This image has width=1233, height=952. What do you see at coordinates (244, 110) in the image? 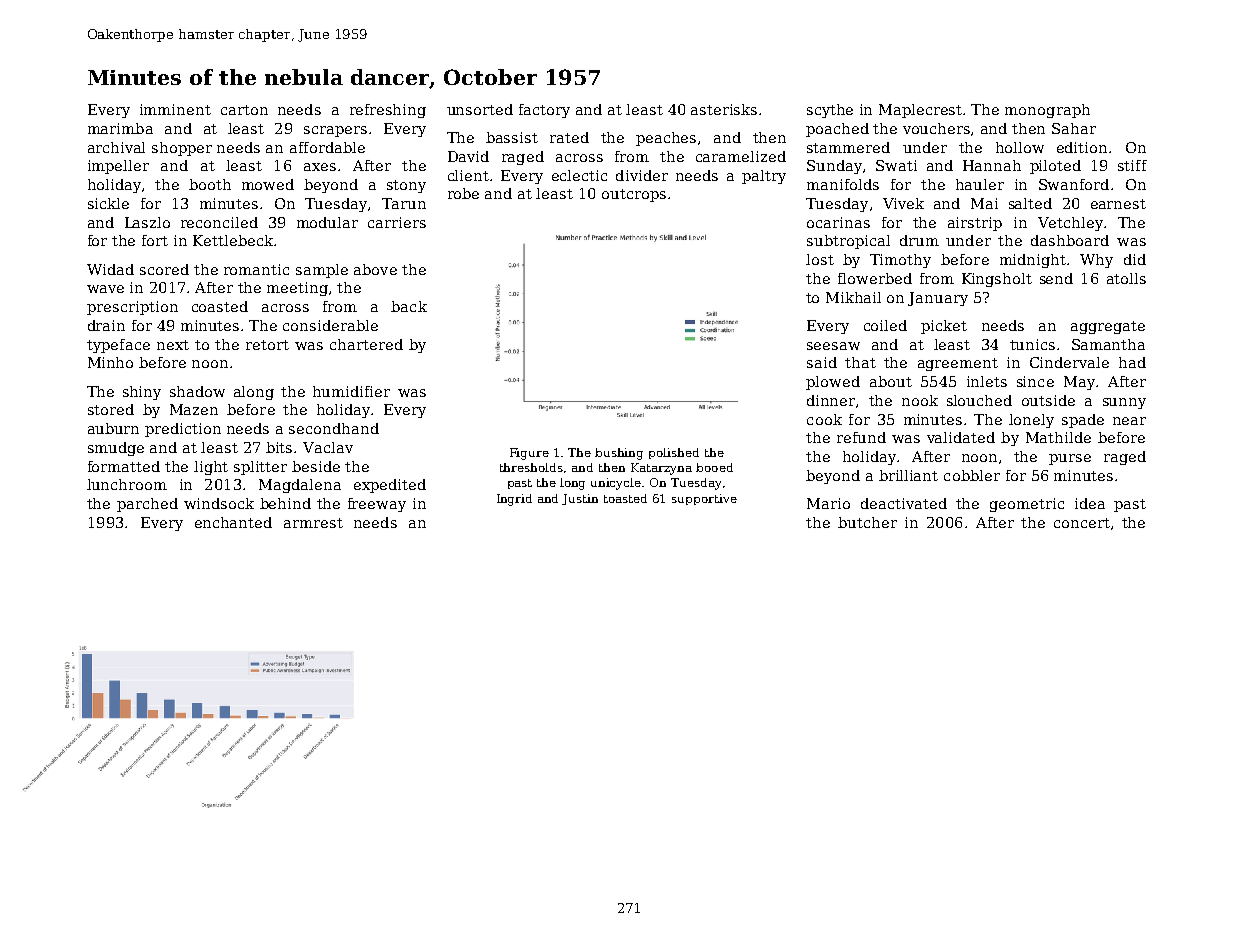
I see `carton` at bounding box center [244, 110].
